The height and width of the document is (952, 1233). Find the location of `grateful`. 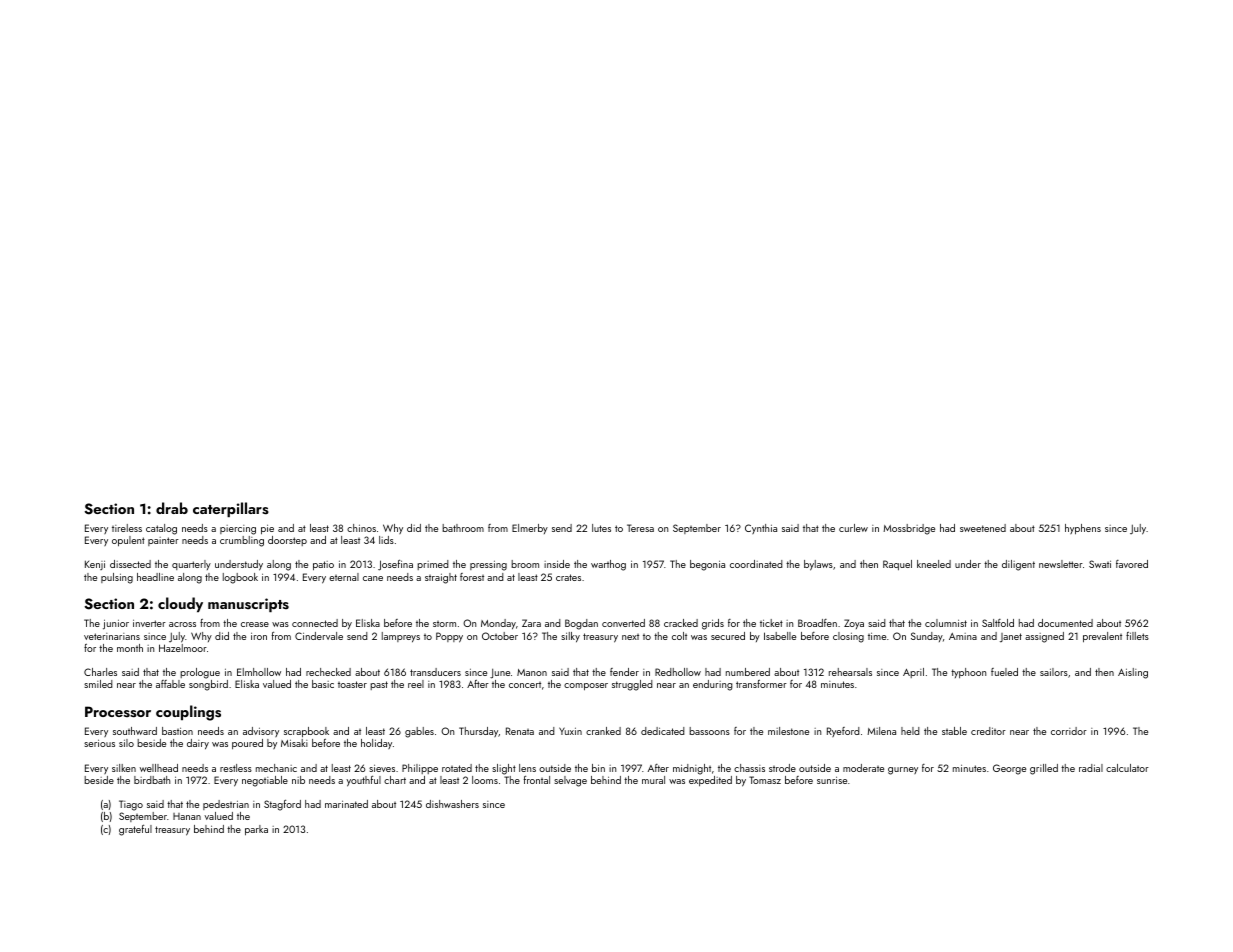

grateful is located at coordinates (135, 830).
